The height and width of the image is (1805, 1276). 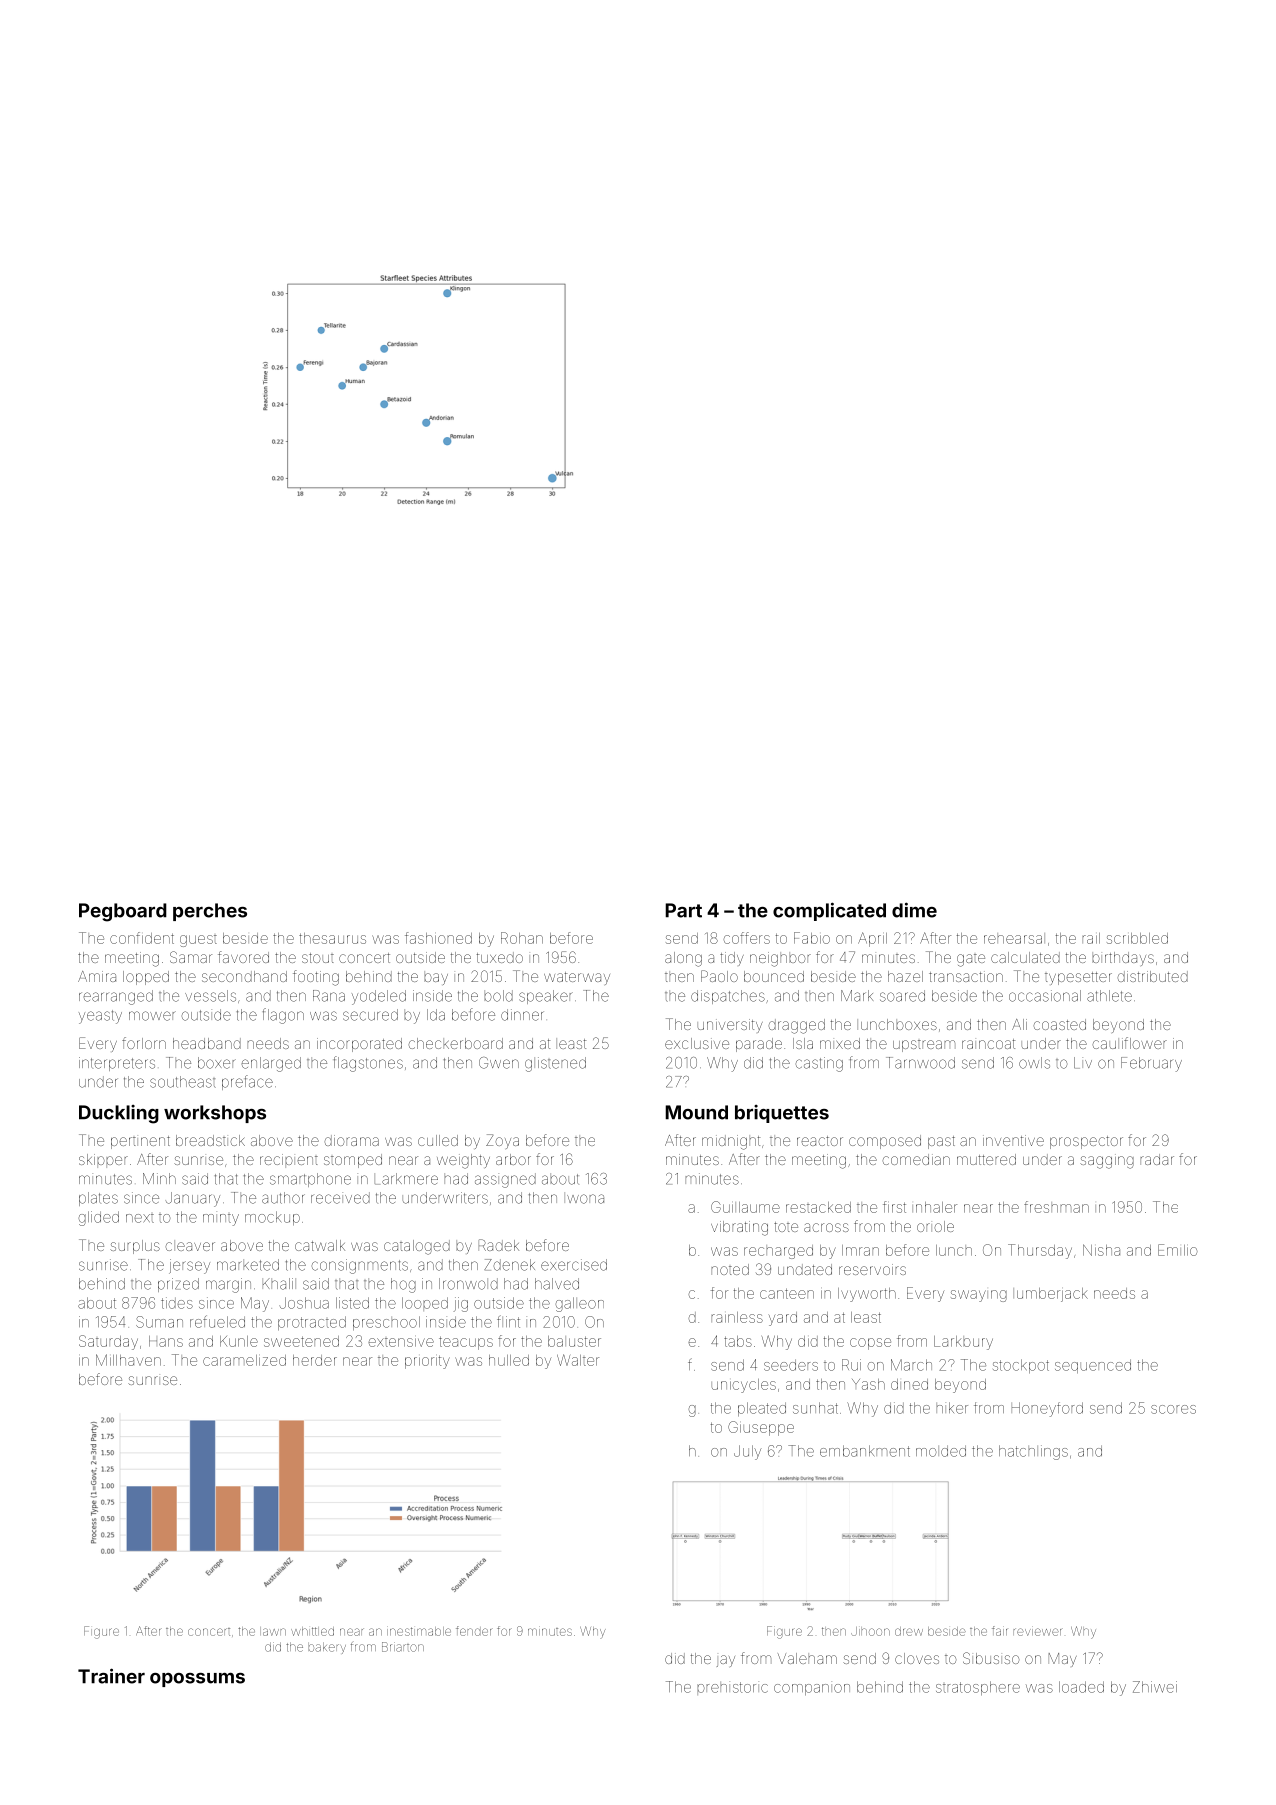 I want to click on Zhiwei, so click(x=1155, y=1687).
